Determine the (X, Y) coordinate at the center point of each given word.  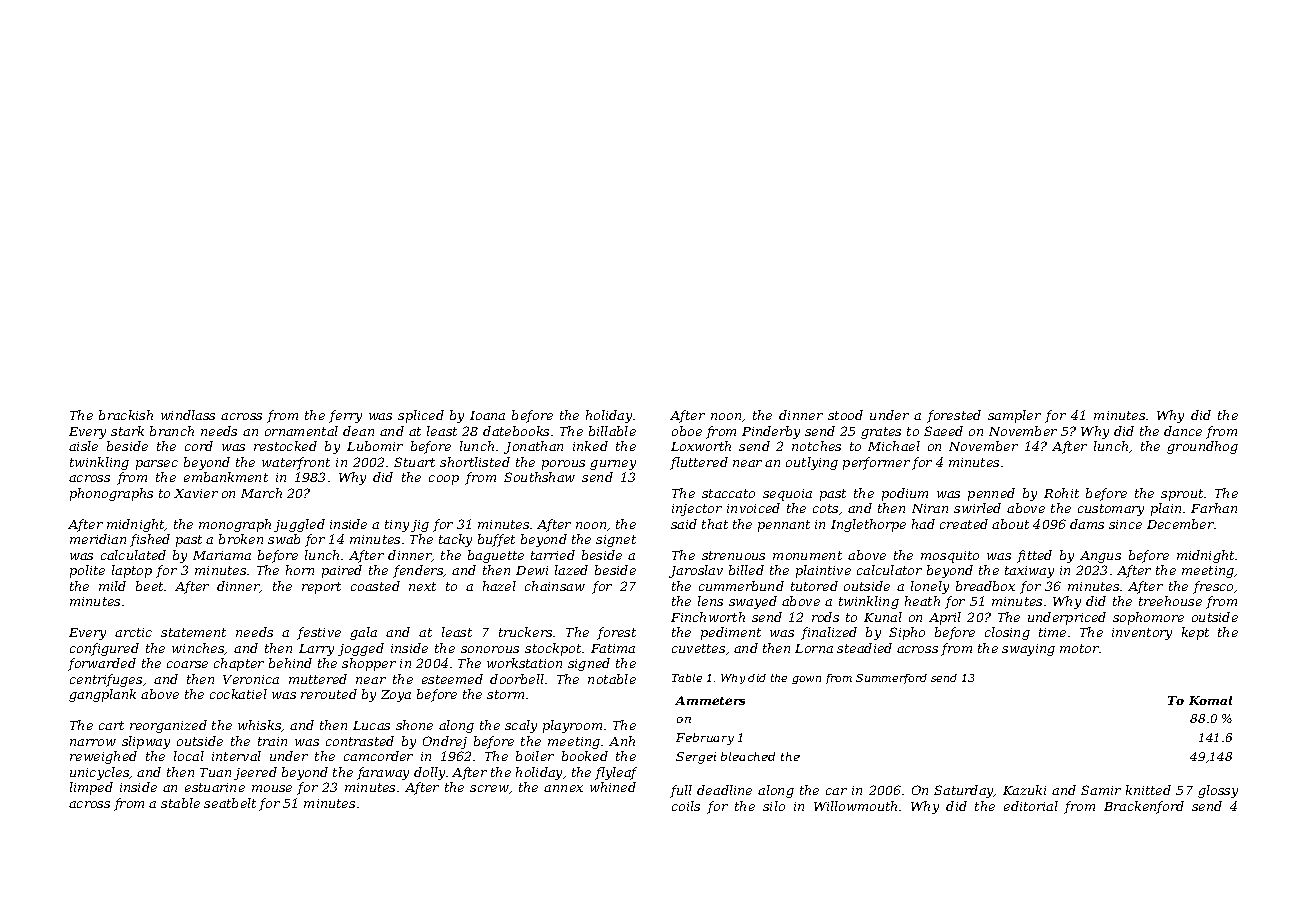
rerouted (329, 694)
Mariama (222, 555)
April (945, 618)
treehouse (1170, 601)
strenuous (733, 555)
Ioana (487, 415)
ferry (345, 416)
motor (1080, 648)
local (189, 756)
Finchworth (708, 617)
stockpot (553, 649)
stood (845, 415)
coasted (375, 586)
